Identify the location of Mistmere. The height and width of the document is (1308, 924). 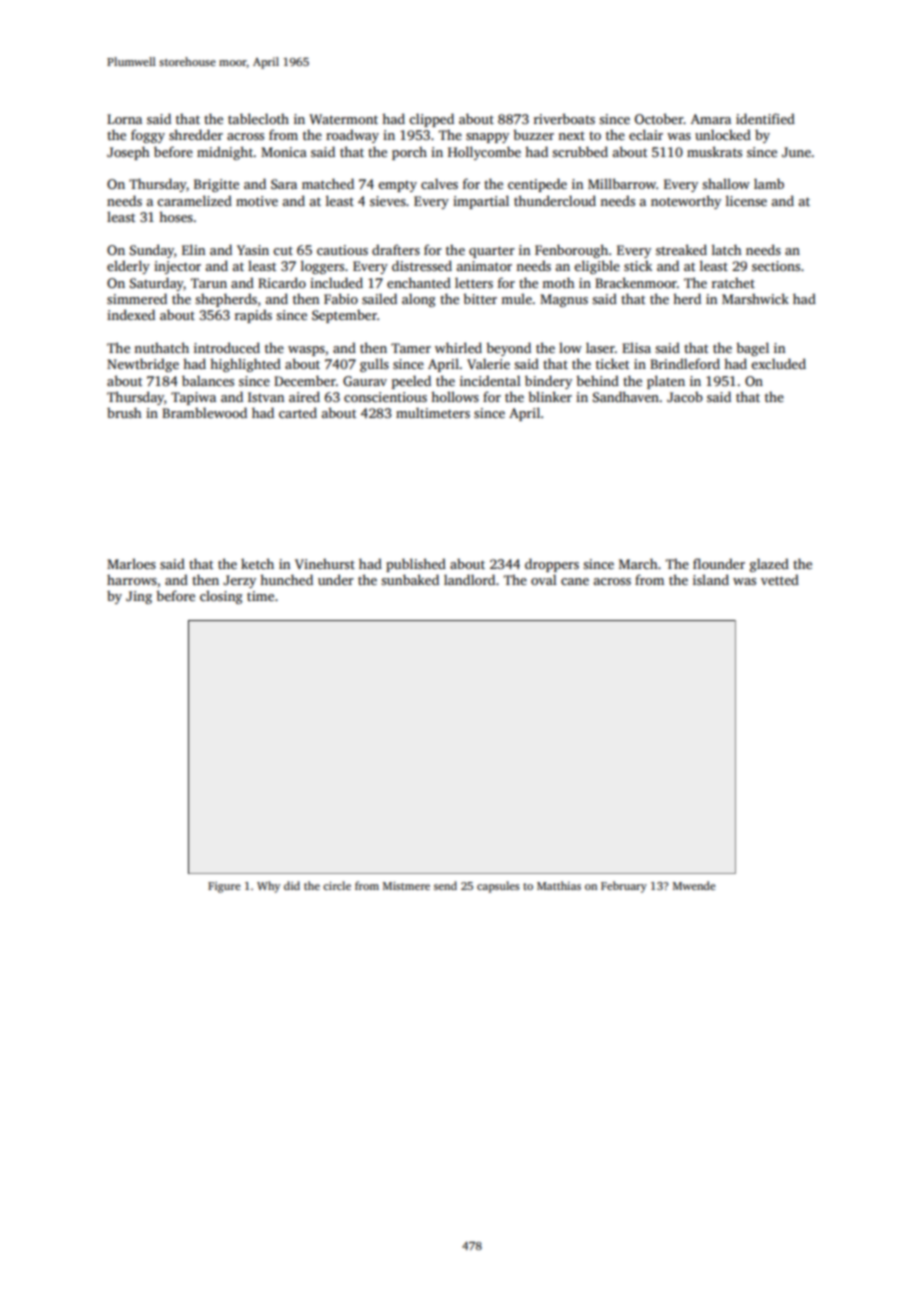
(406, 886).
